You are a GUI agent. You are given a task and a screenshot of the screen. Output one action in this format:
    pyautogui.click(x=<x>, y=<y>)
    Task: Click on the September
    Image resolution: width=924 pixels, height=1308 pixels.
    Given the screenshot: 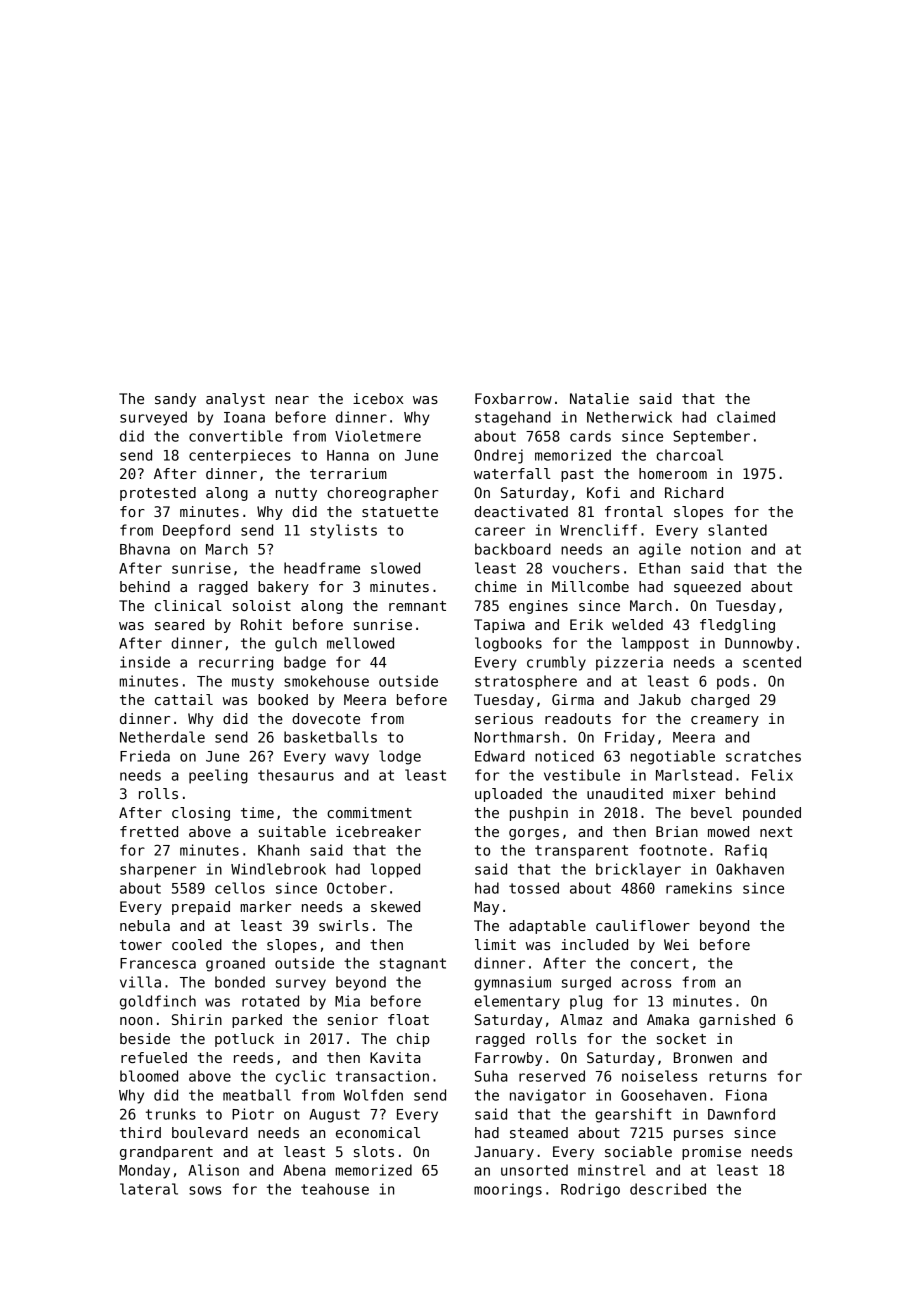 What is the action you would take?
    pyautogui.click(x=711, y=437)
